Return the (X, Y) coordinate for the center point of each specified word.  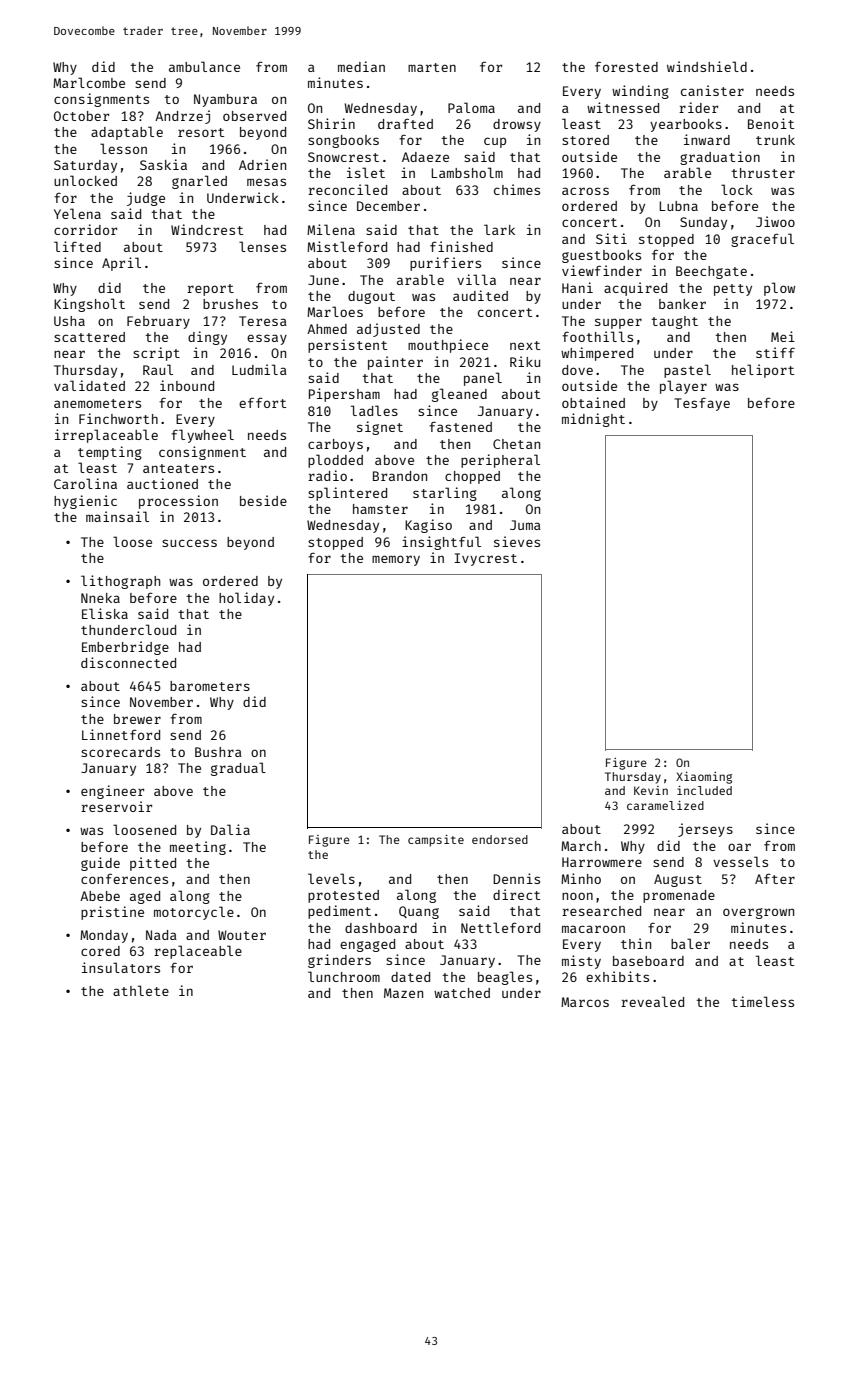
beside (263, 500)
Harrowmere (602, 862)
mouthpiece (448, 346)
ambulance (204, 66)
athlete (141, 990)
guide (100, 864)
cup (495, 142)
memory (396, 560)
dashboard (381, 928)
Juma (525, 525)
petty (733, 290)
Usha (69, 321)
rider (698, 107)
